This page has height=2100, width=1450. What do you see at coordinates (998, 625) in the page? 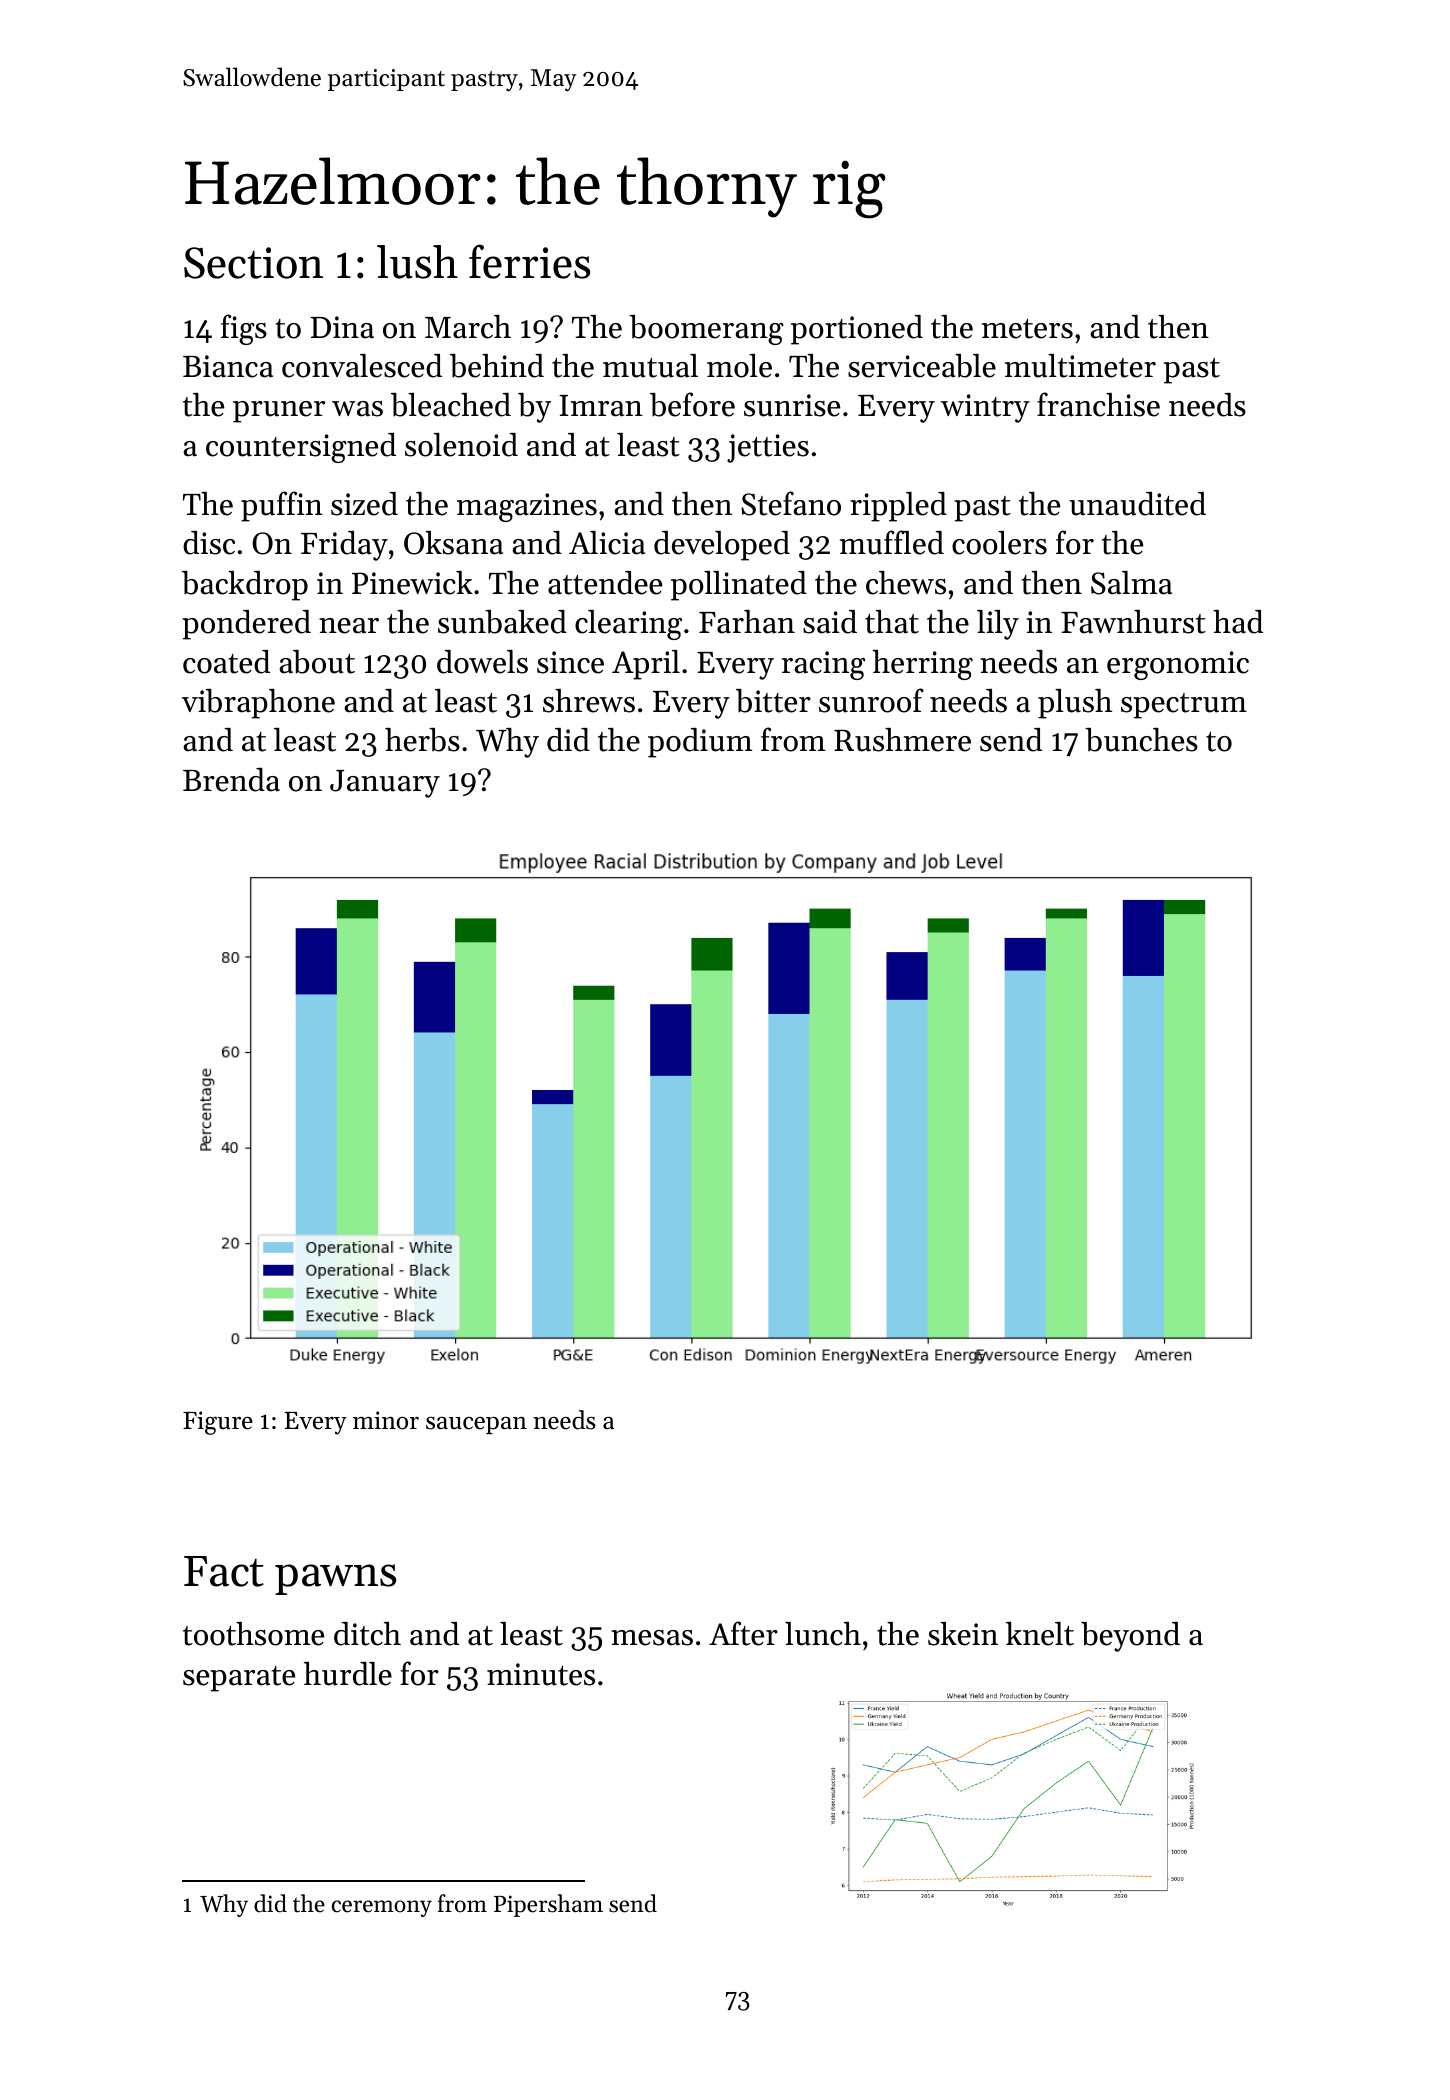
I see `lily` at bounding box center [998, 625].
